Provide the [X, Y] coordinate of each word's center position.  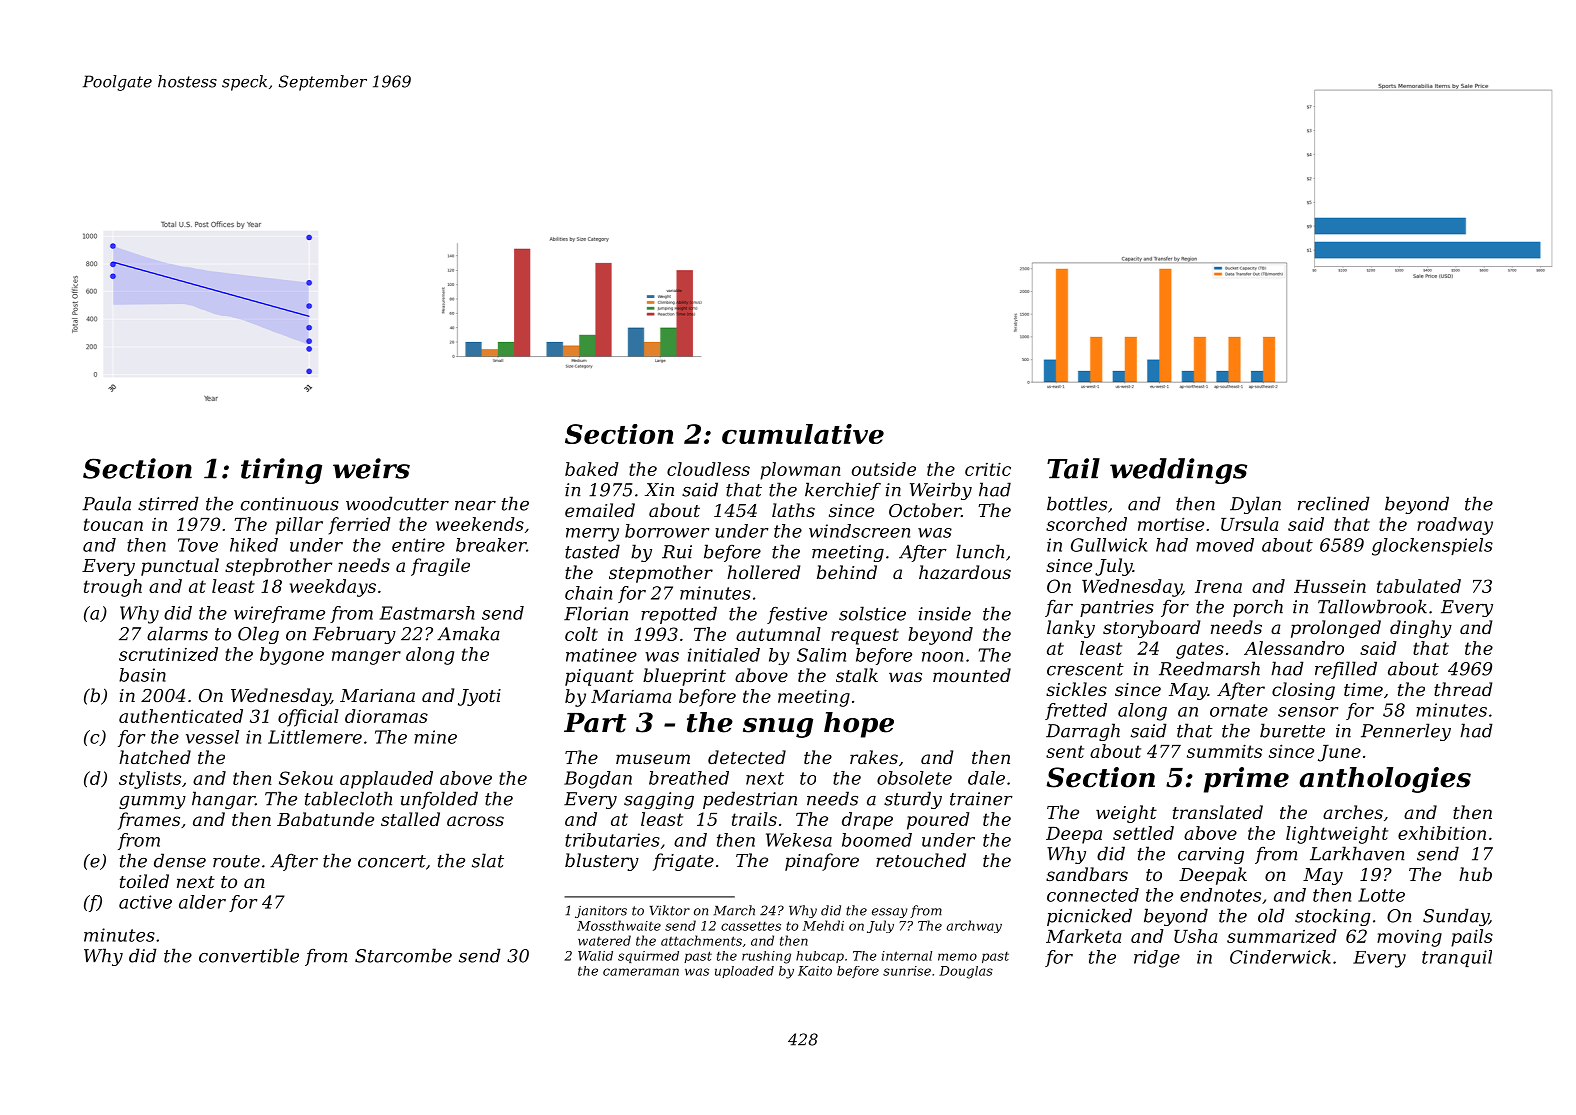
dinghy [1421, 629]
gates [1200, 650]
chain [588, 593]
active [145, 902]
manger [366, 658]
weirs [371, 468]
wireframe [279, 614]
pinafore [822, 862]
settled [1143, 833]
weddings [1178, 471]
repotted [679, 615]
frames [149, 821]
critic [988, 469]
